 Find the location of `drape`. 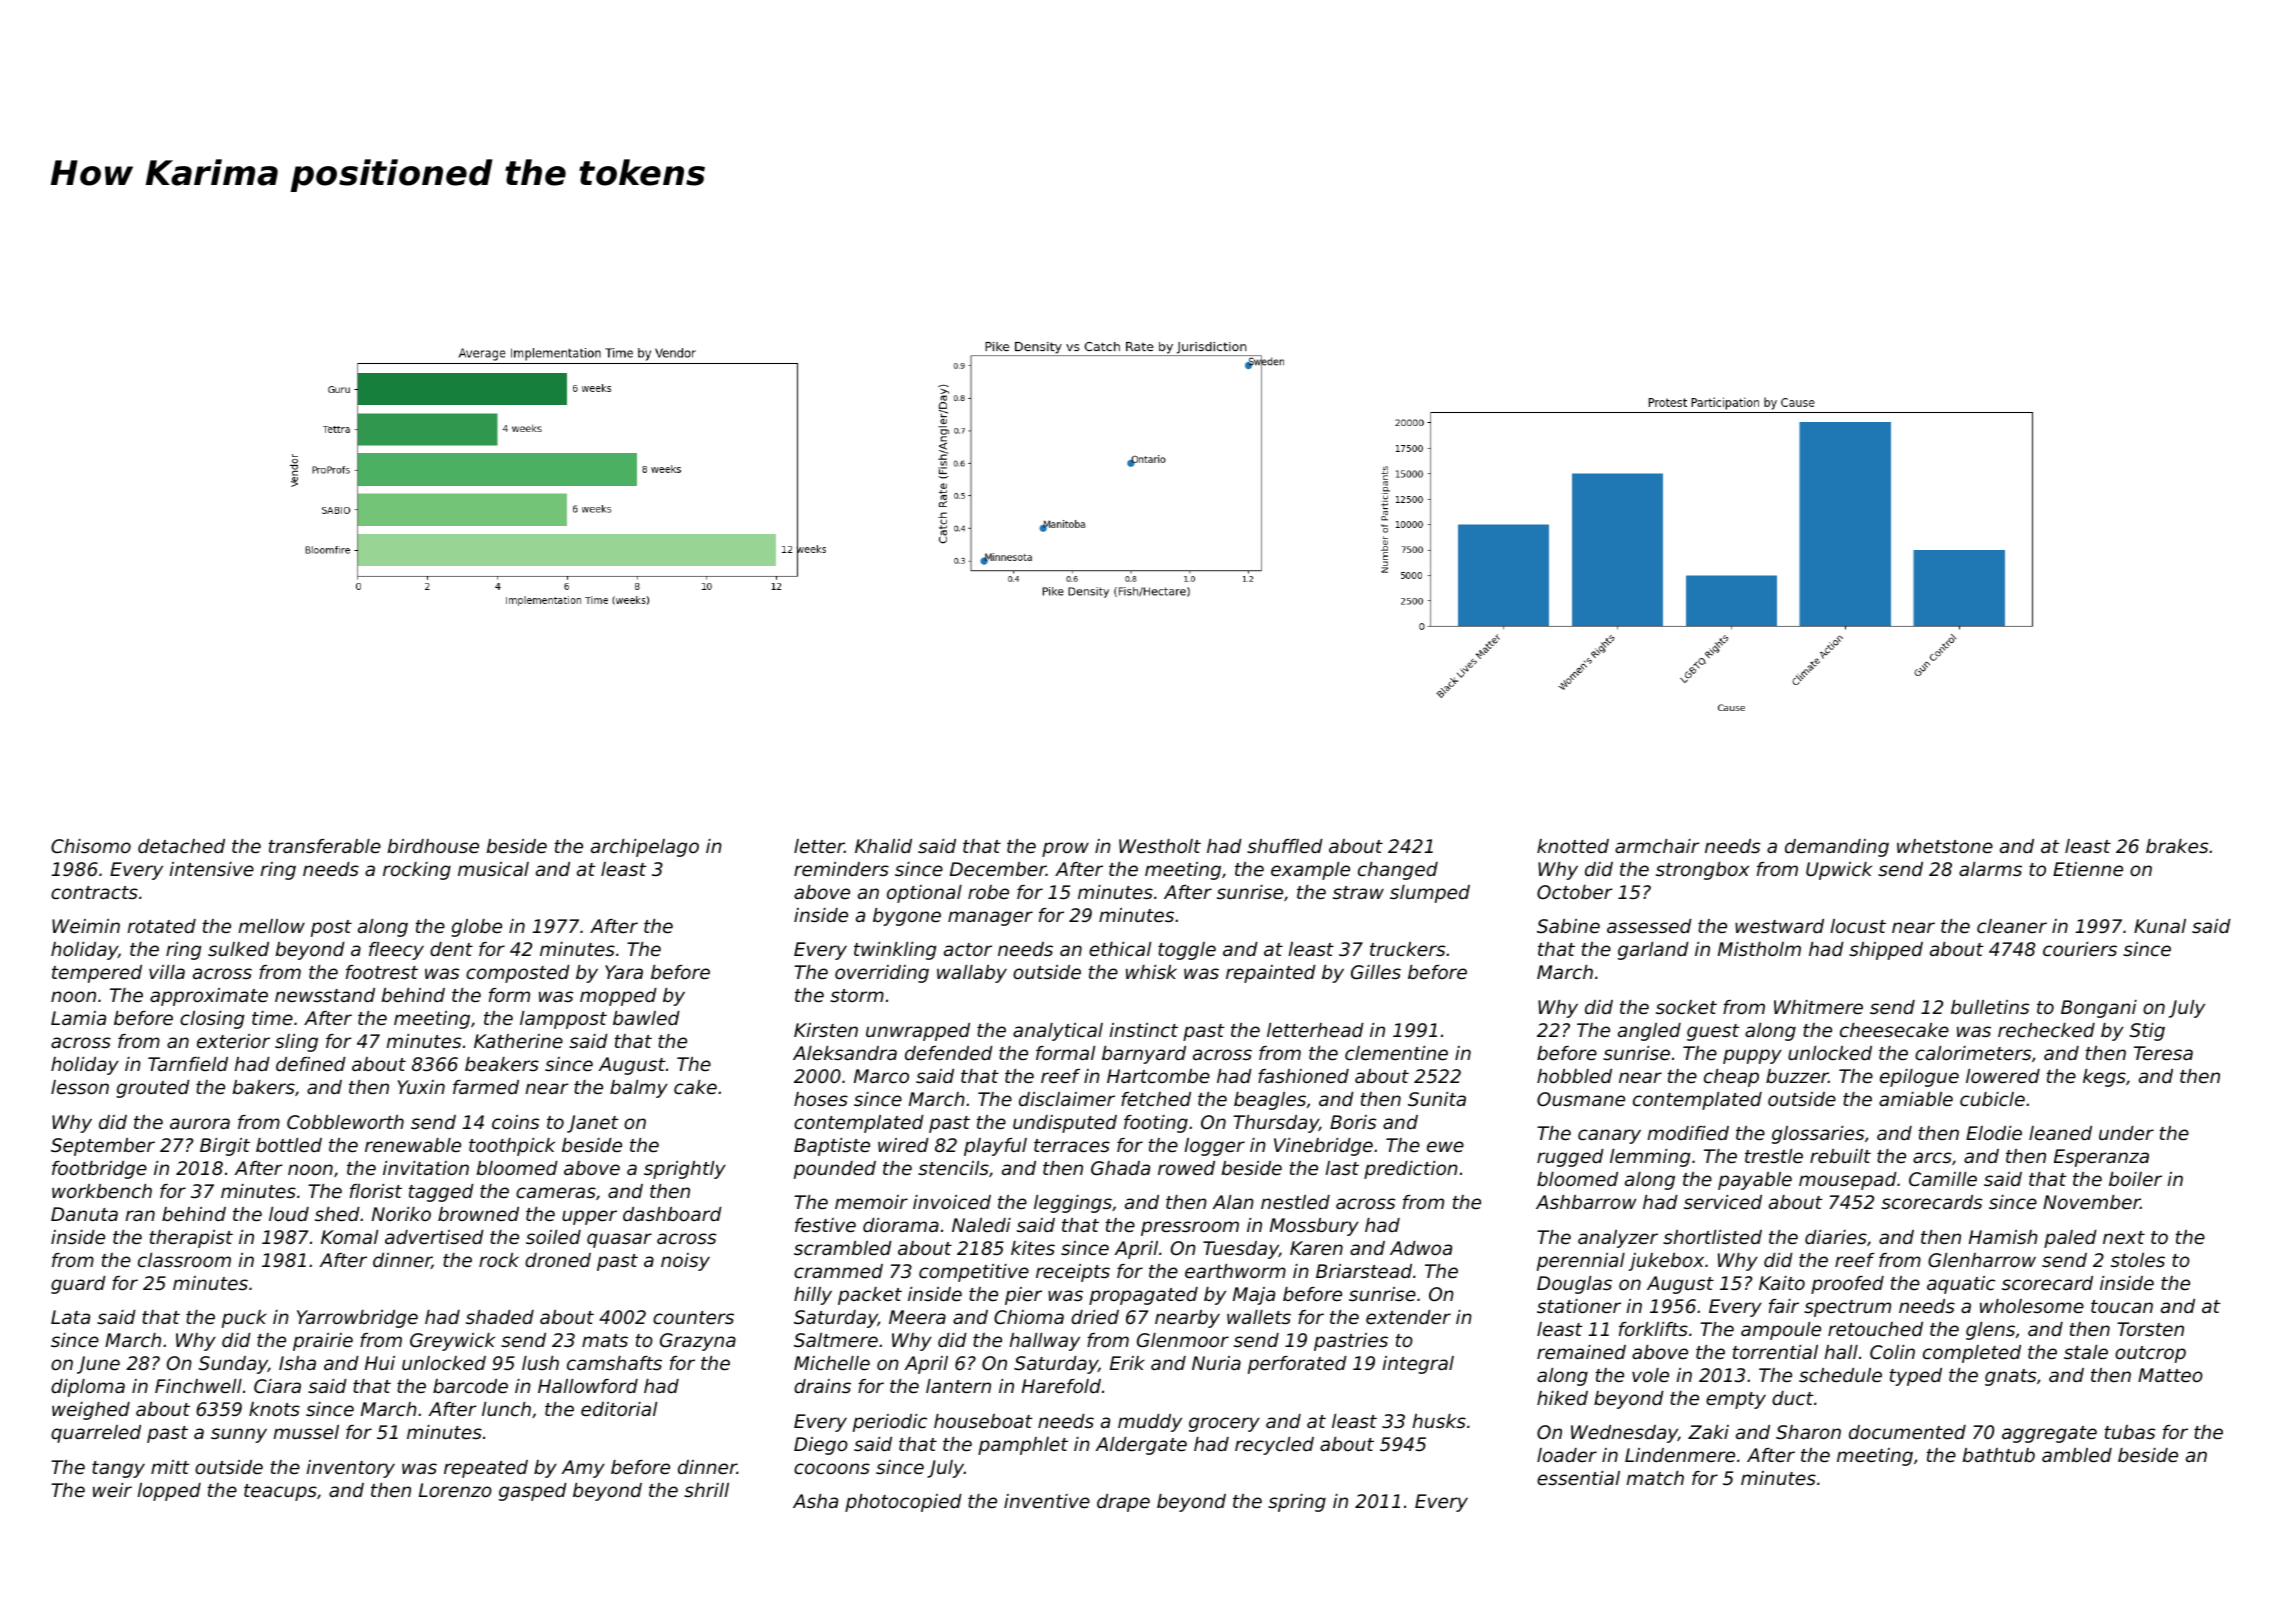

drape is located at coordinates (1123, 1503).
